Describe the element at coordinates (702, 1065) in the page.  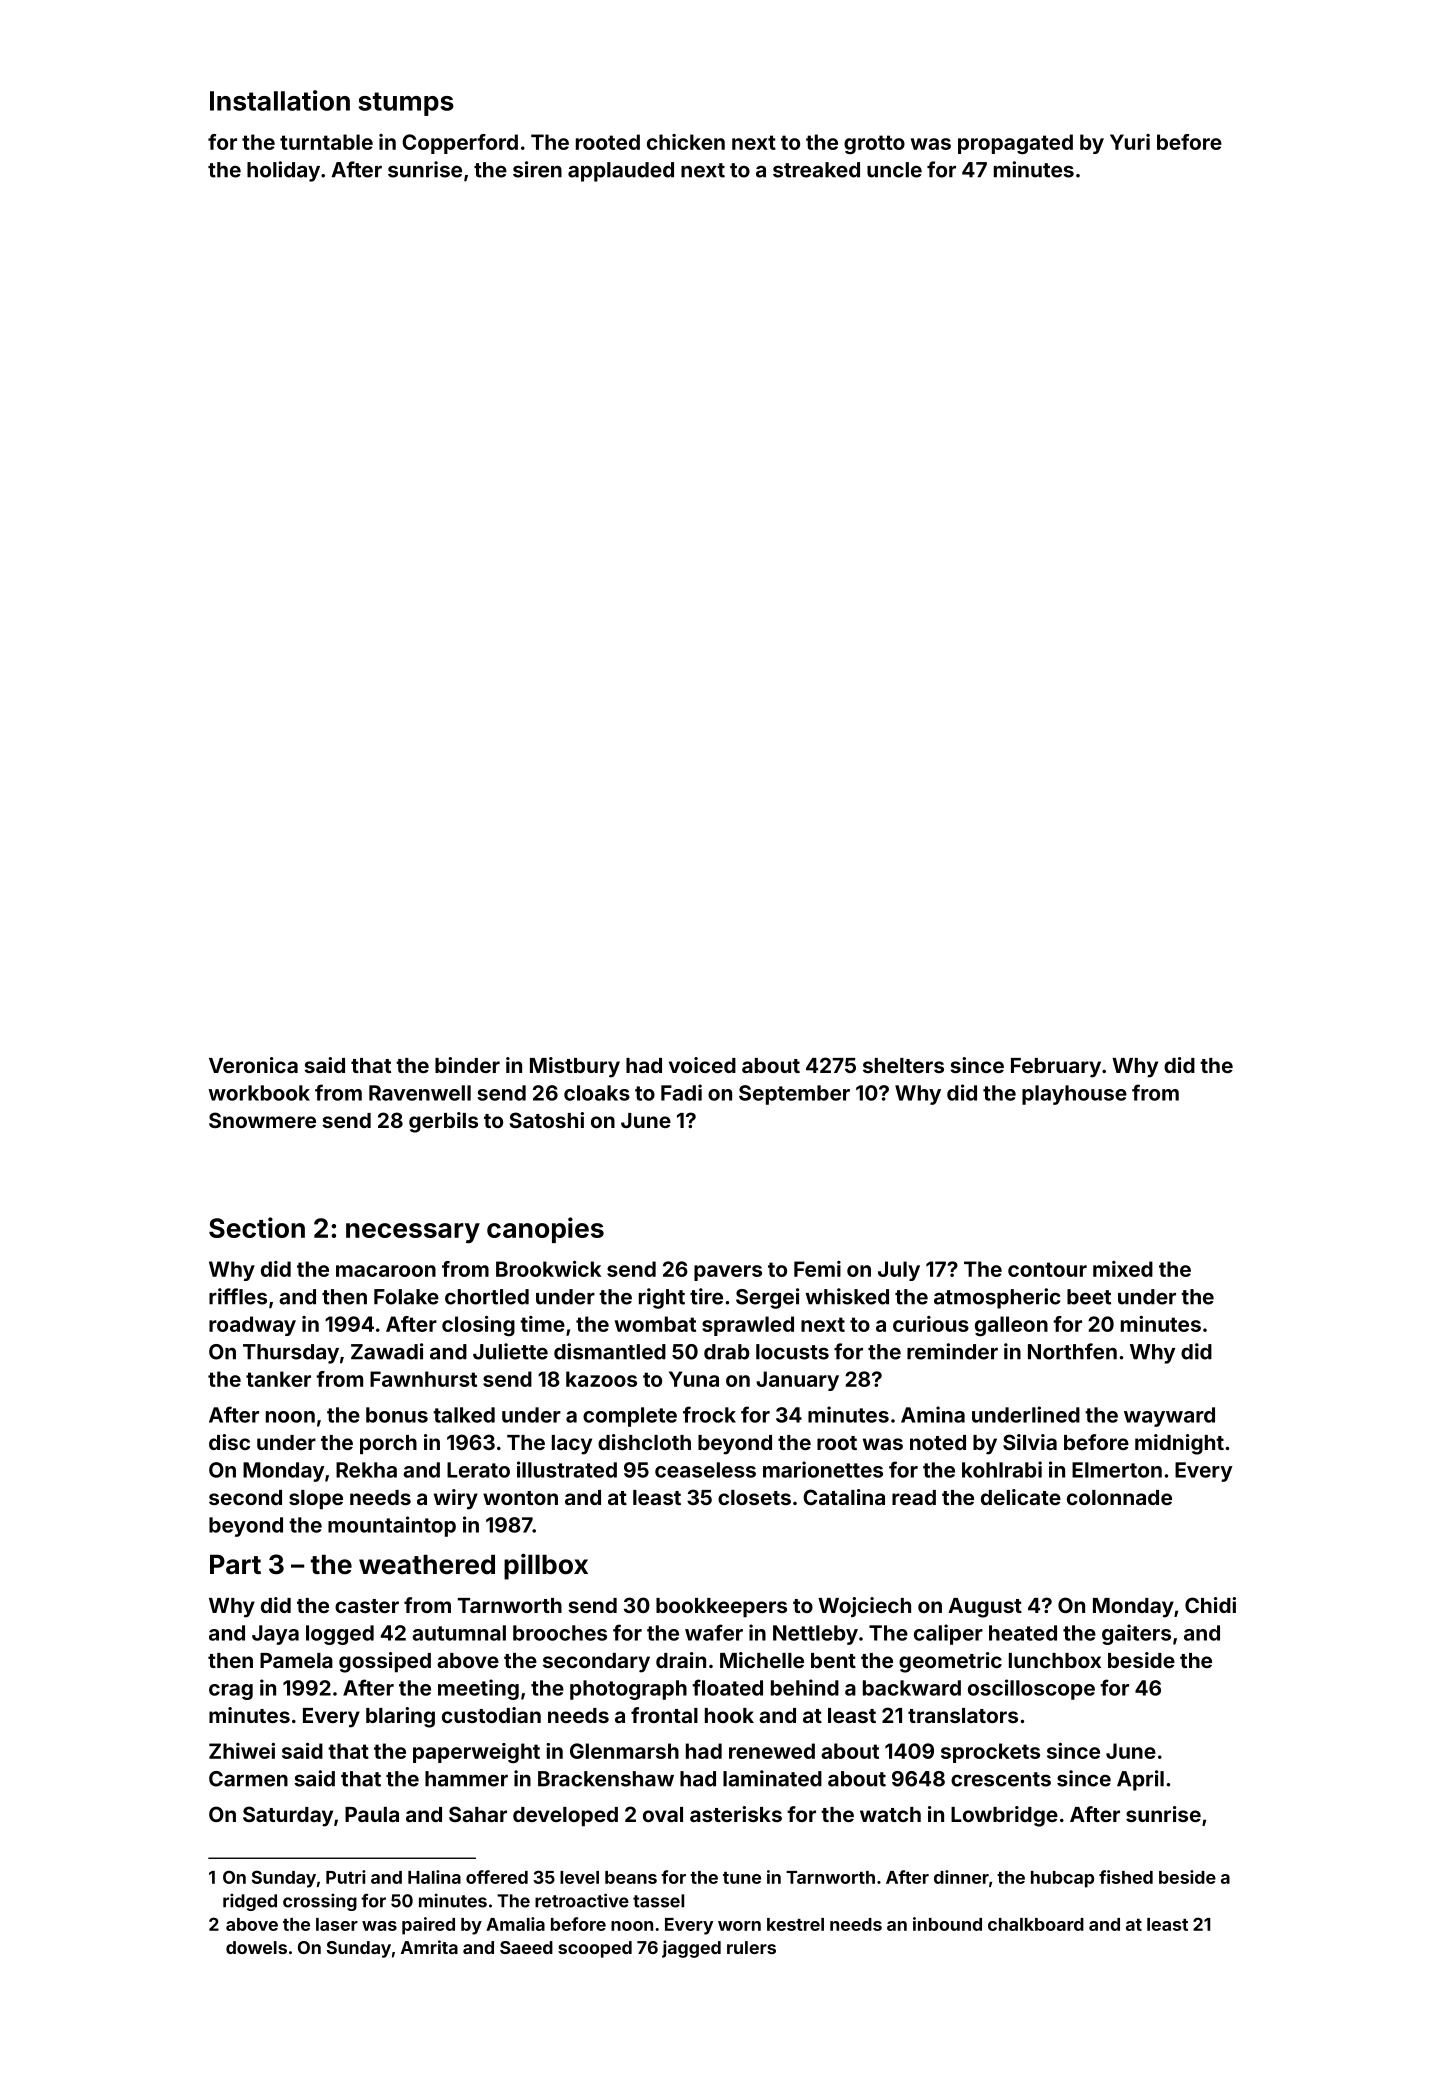
I see `voiced` at that location.
